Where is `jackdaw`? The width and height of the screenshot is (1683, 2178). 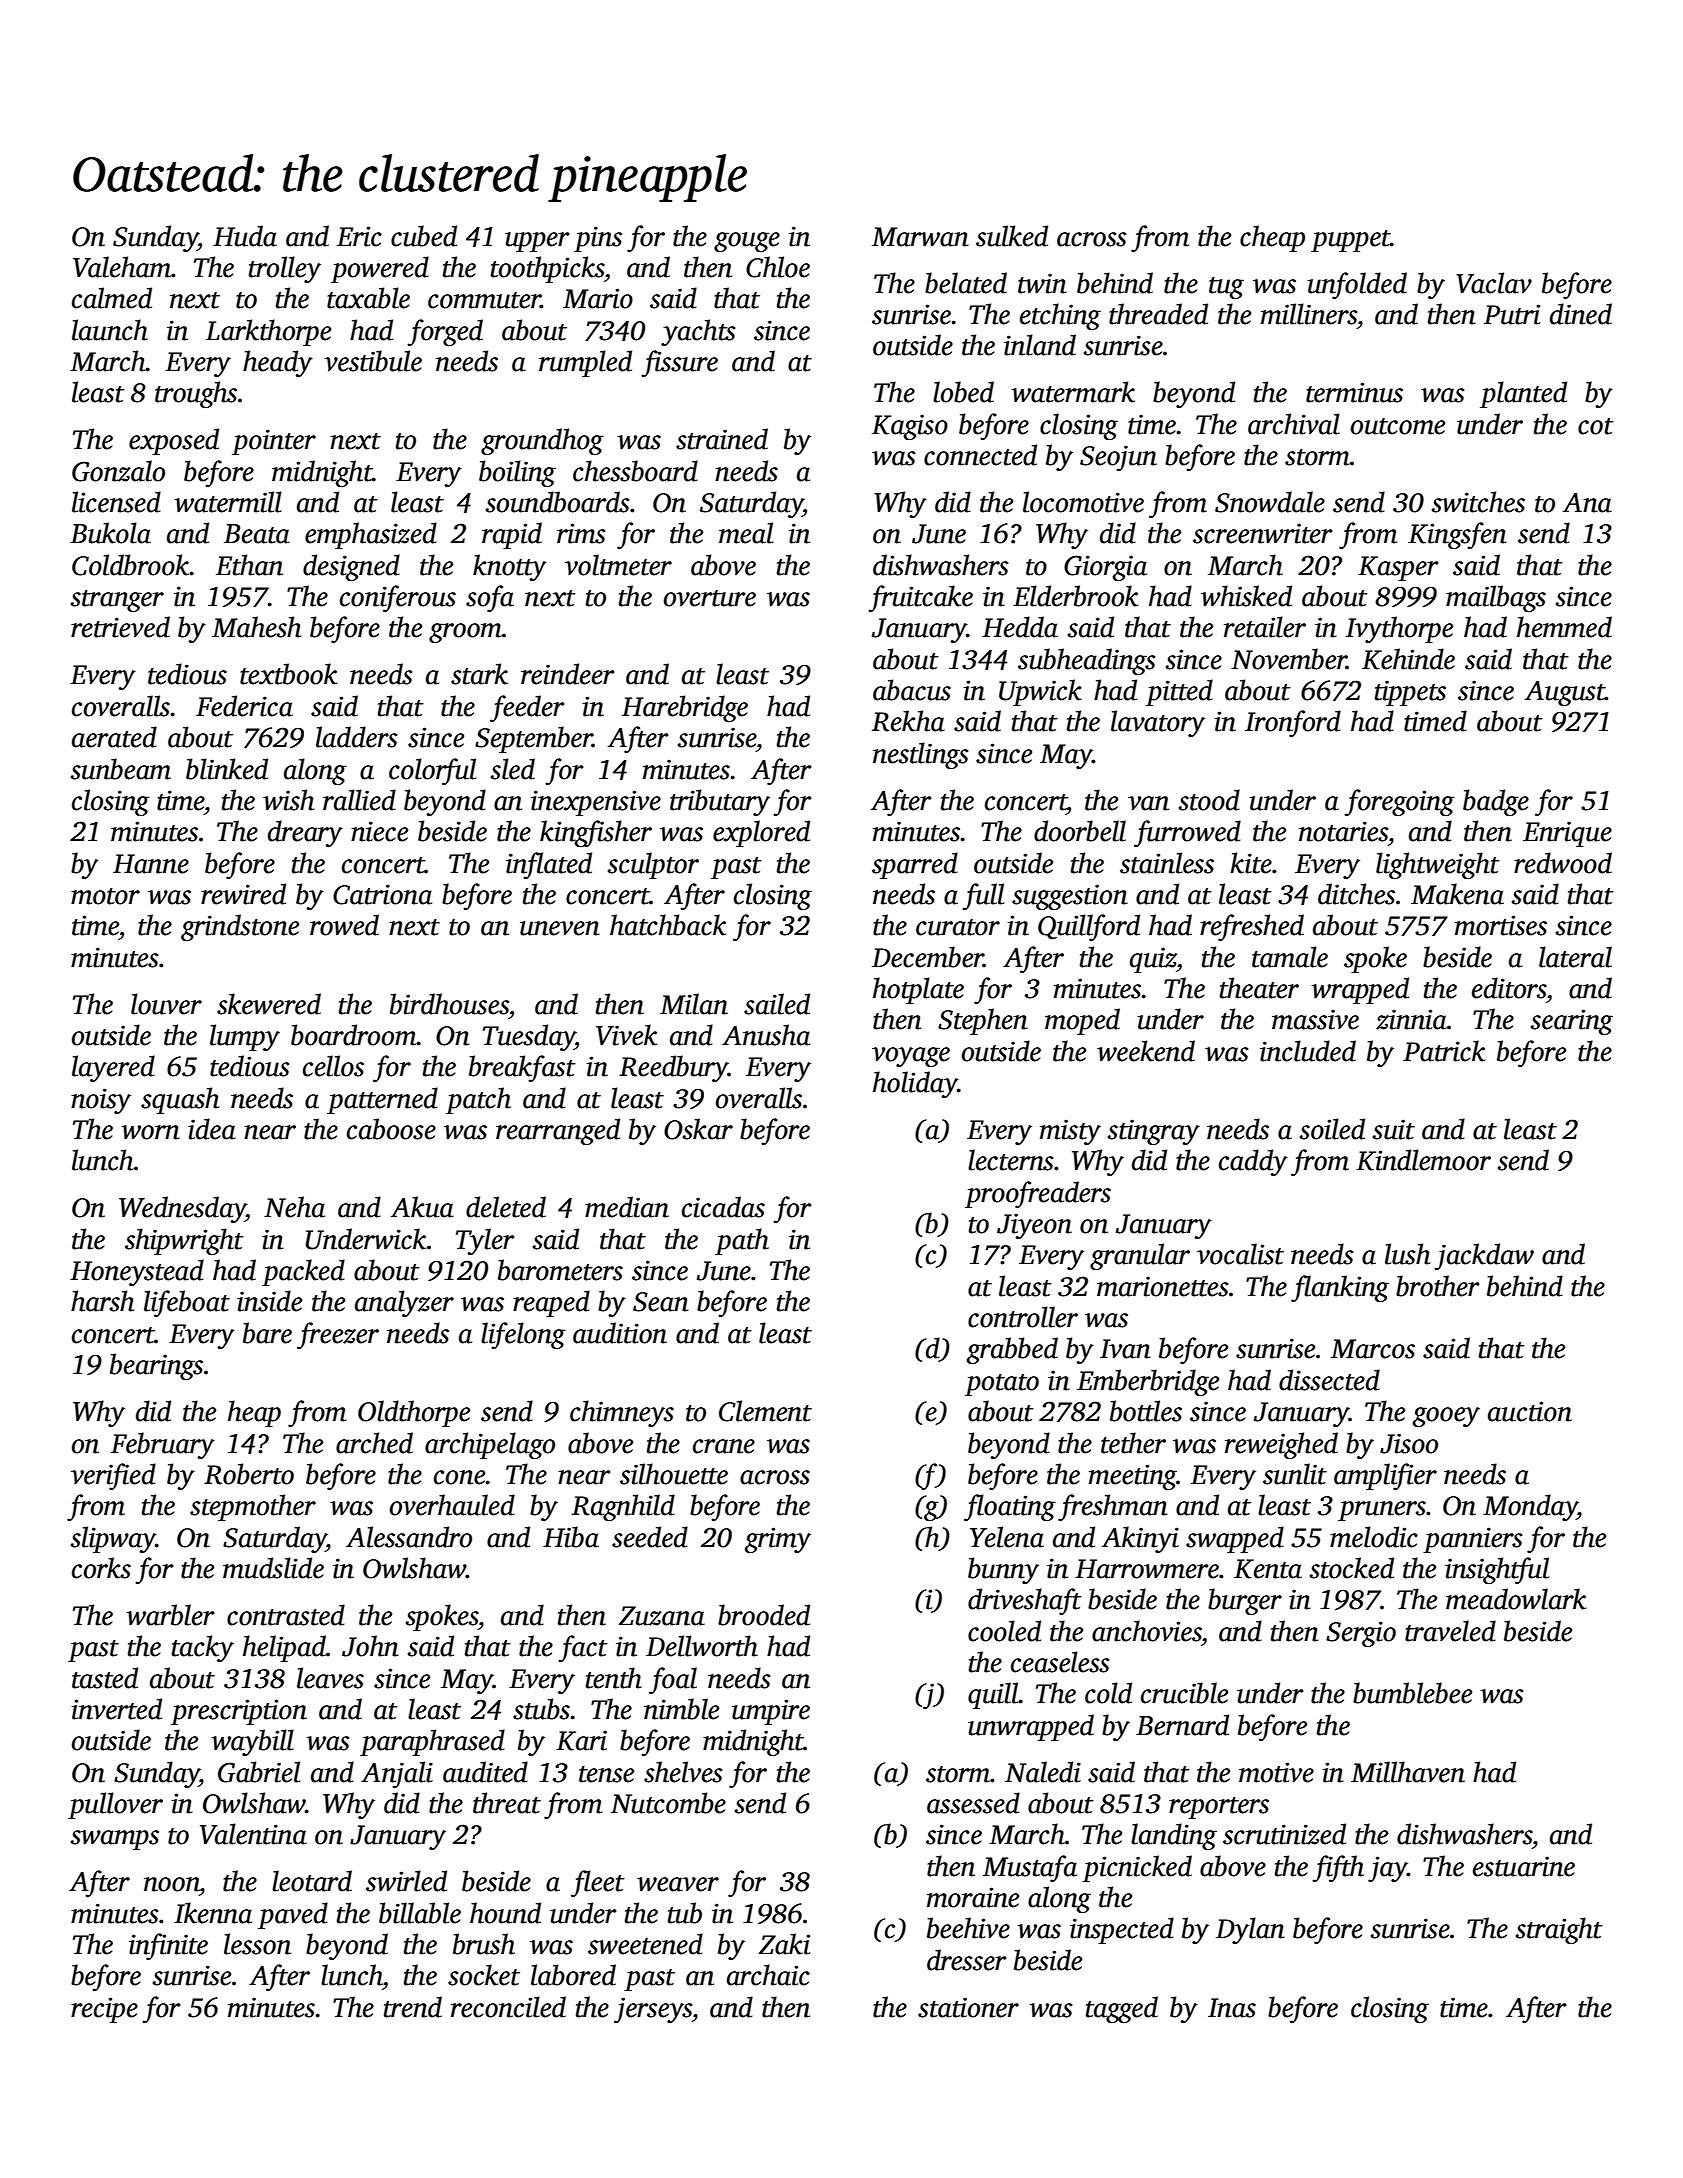
jackdaw is located at coordinates (1484, 1256).
